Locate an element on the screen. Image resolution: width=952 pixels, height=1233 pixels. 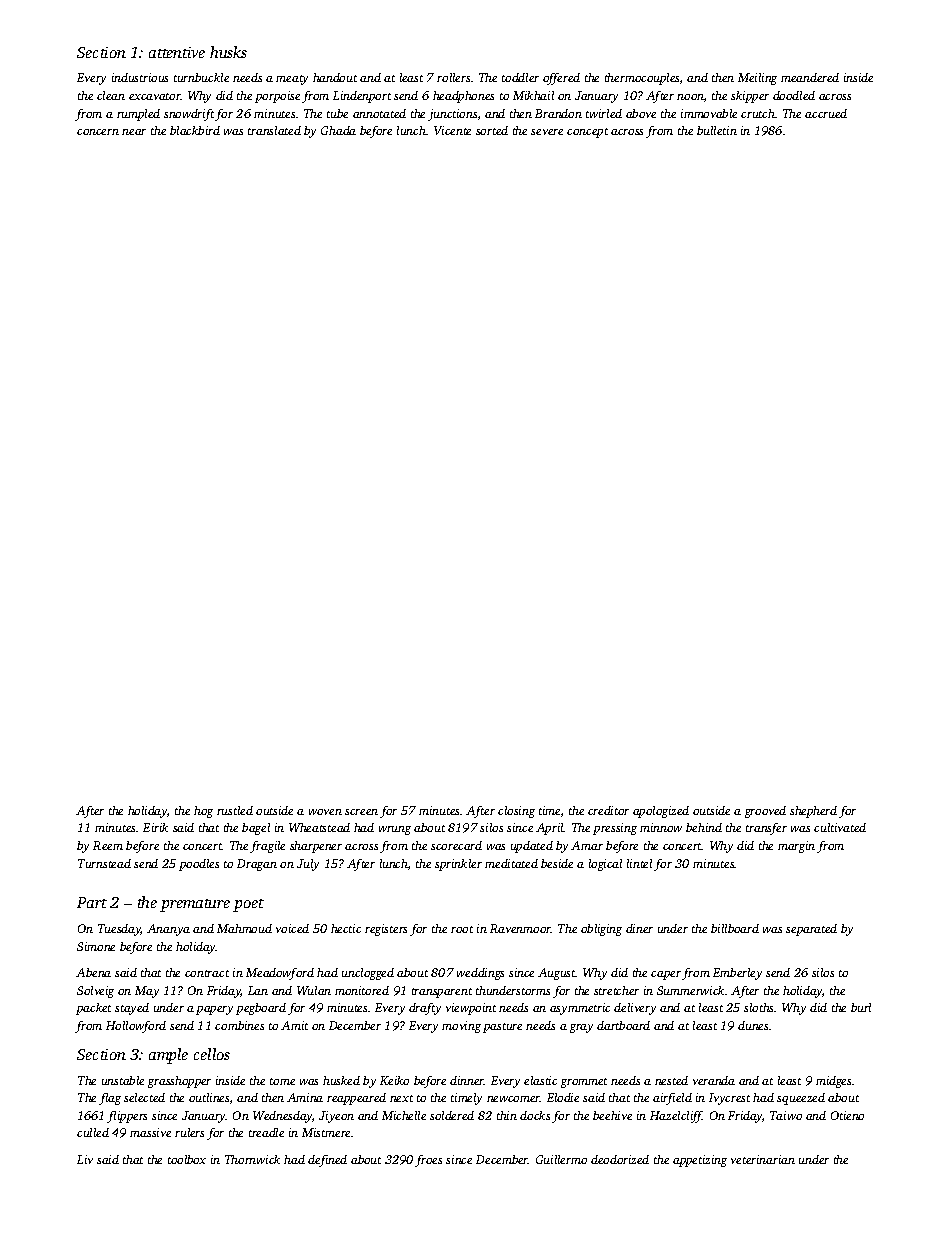
meandered is located at coordinates (810, 77).
